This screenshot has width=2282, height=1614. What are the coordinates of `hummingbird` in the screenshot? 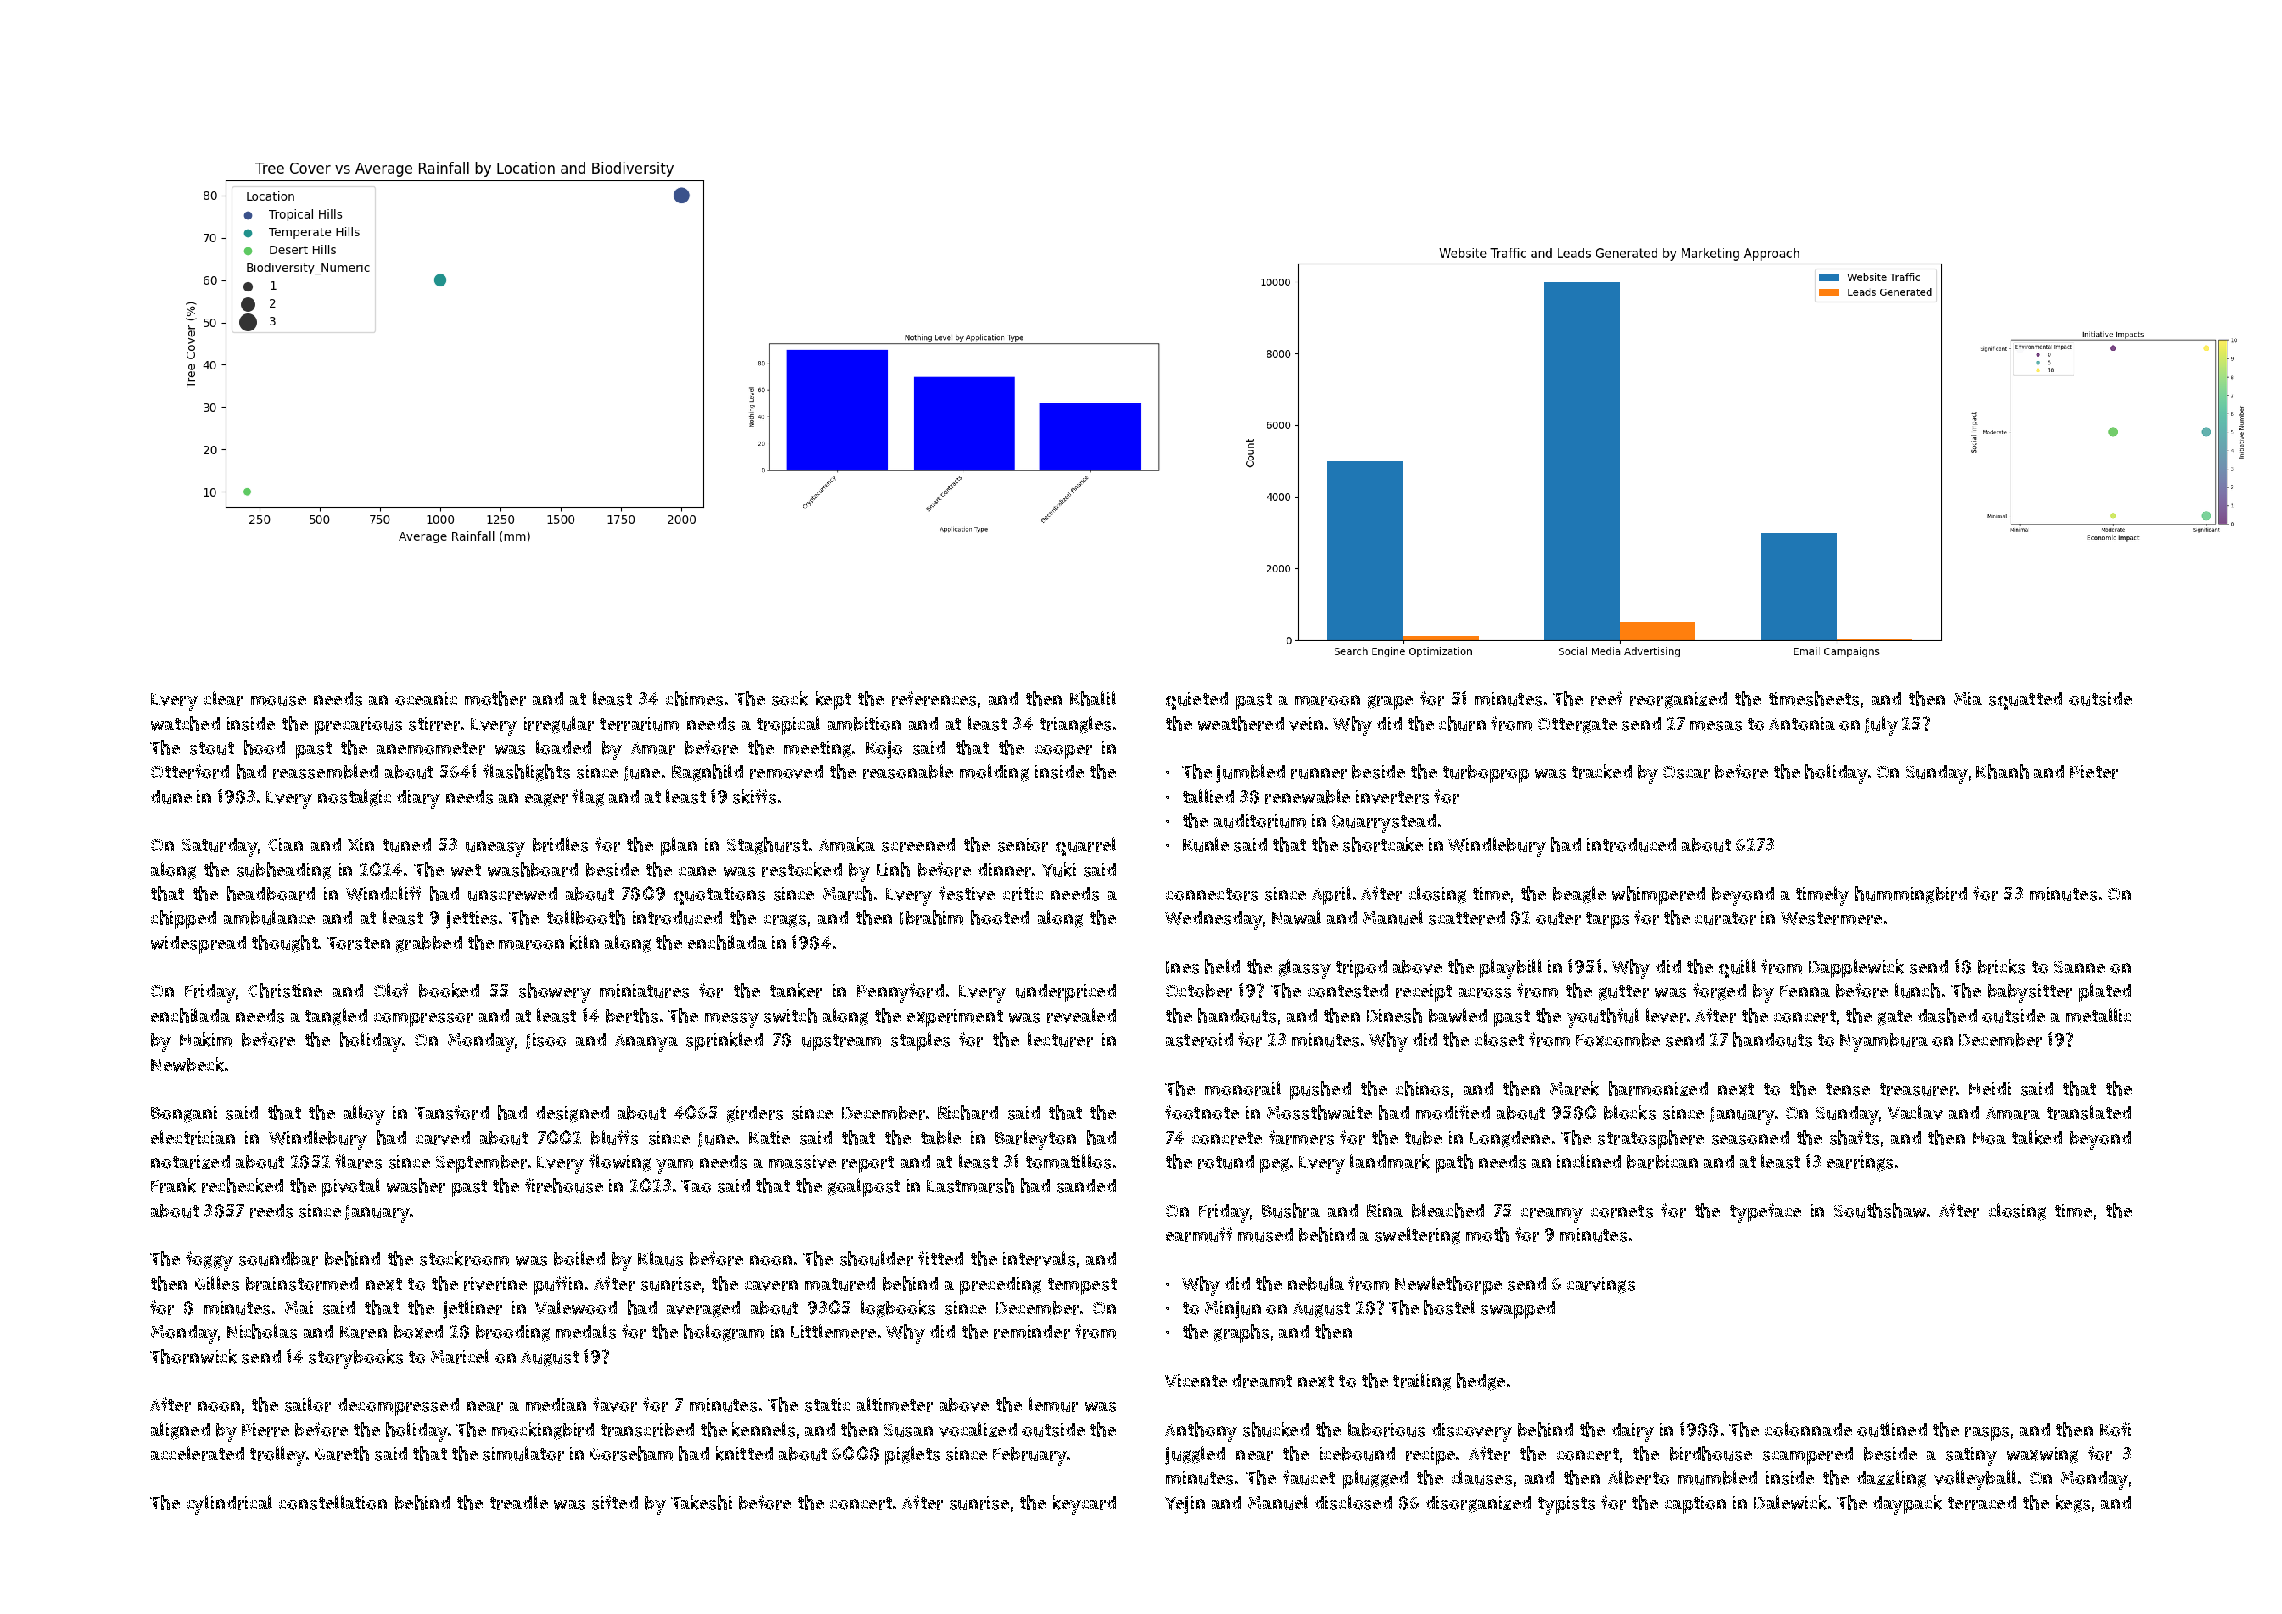 It's located at (1911, 895).
